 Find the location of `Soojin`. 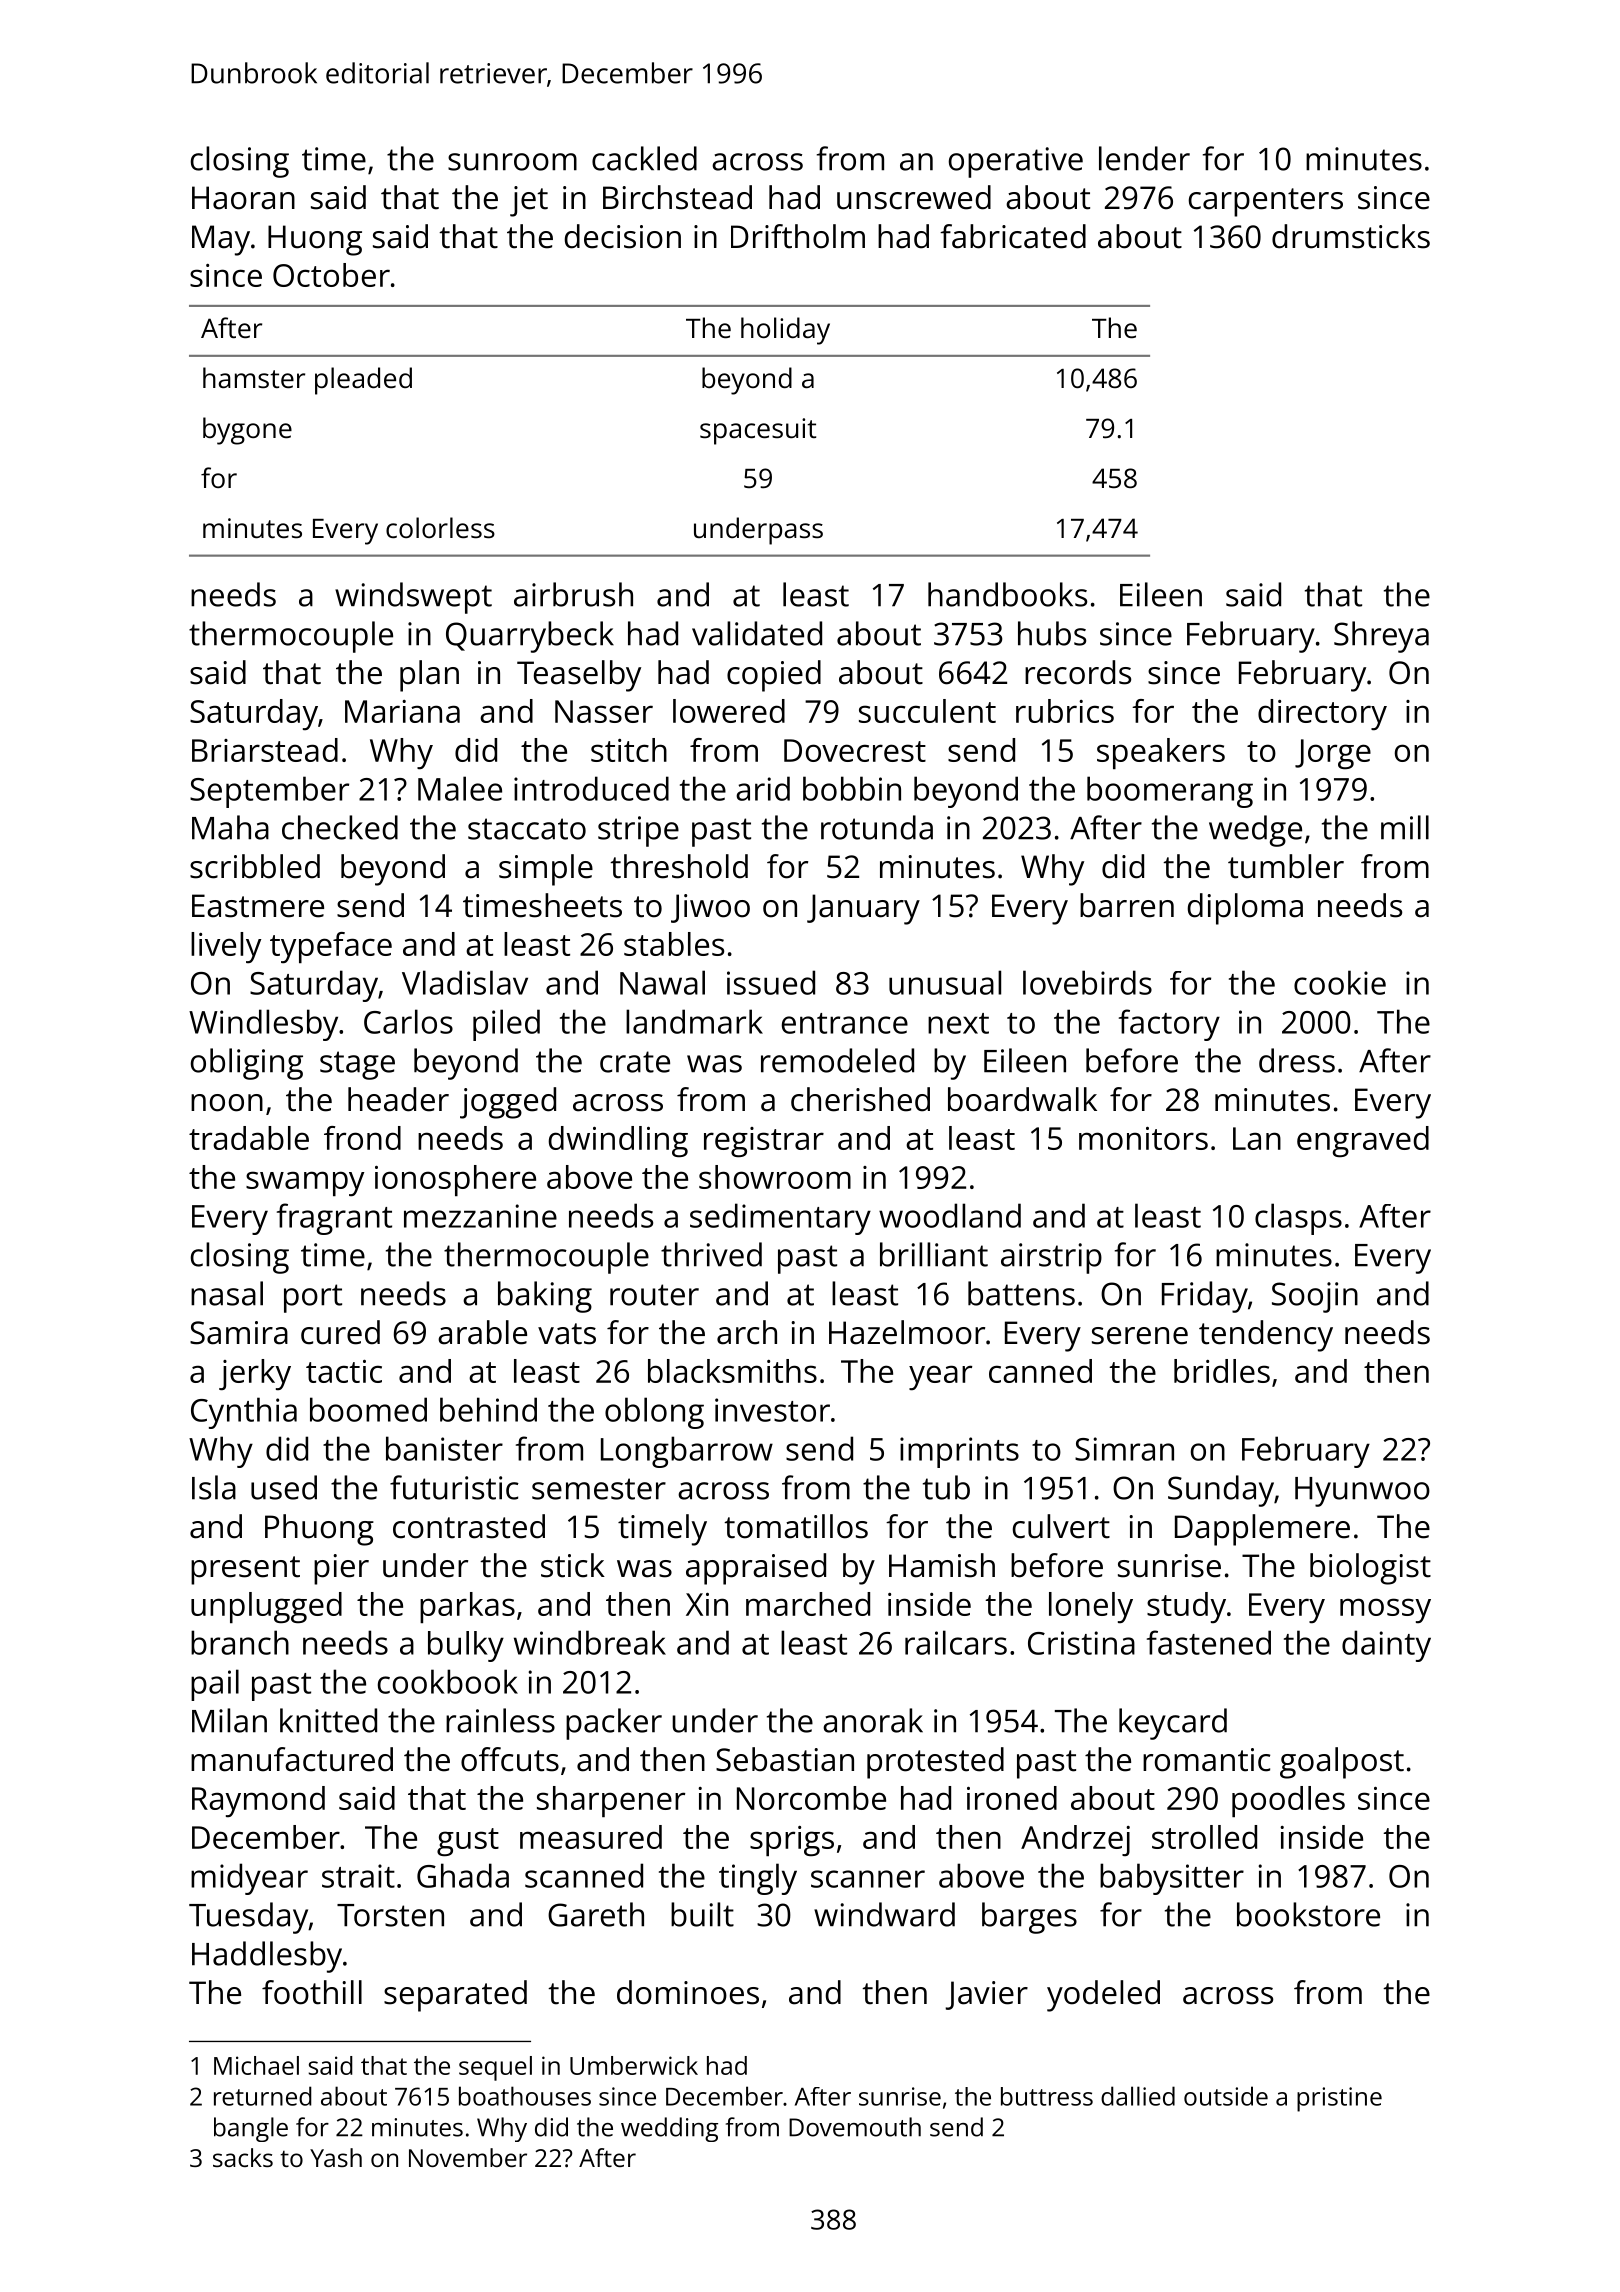

Soojin is located at coordinates (1315, 1297).
